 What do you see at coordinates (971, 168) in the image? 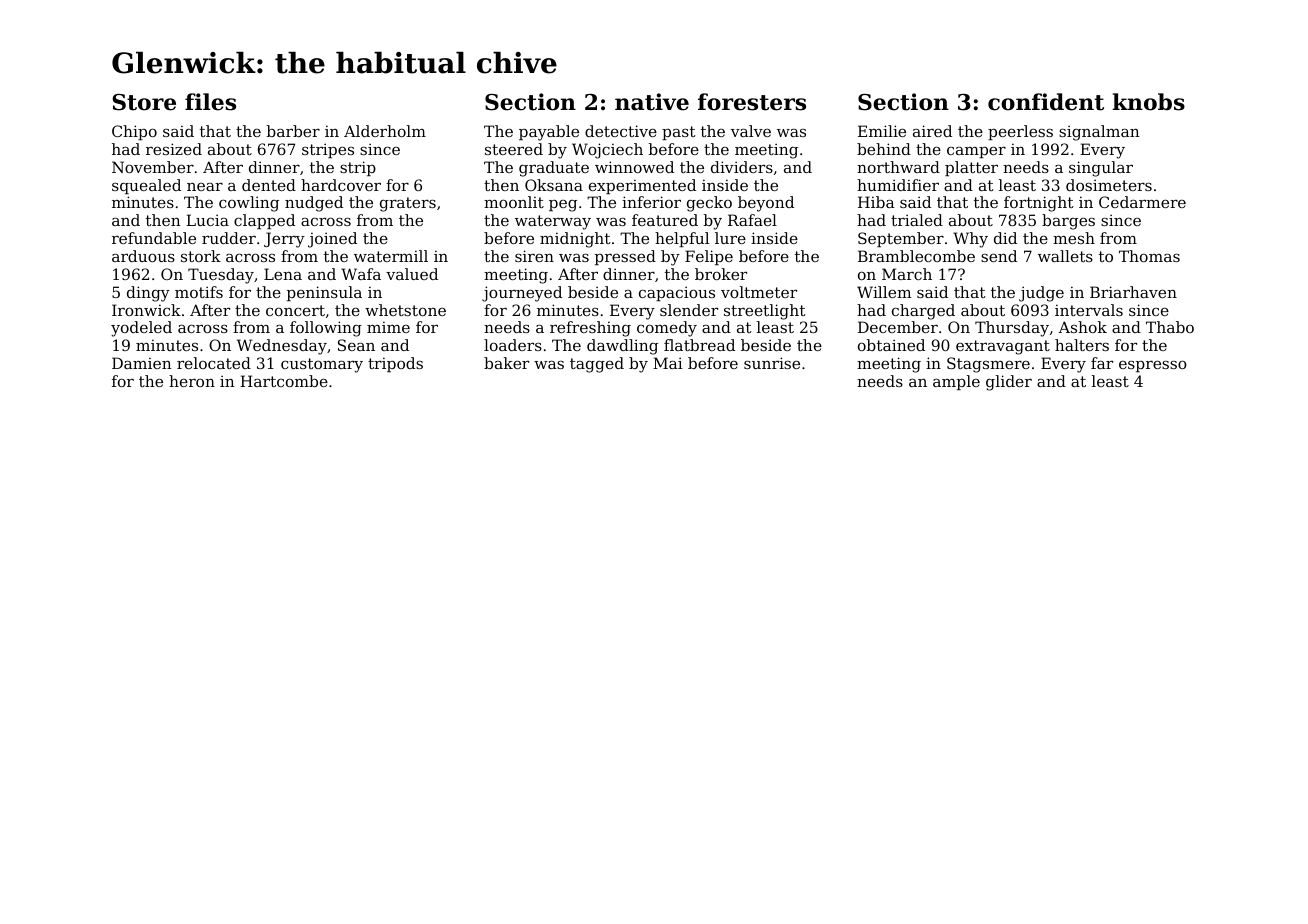
I see `platter` at bounding box center [971, 168].
